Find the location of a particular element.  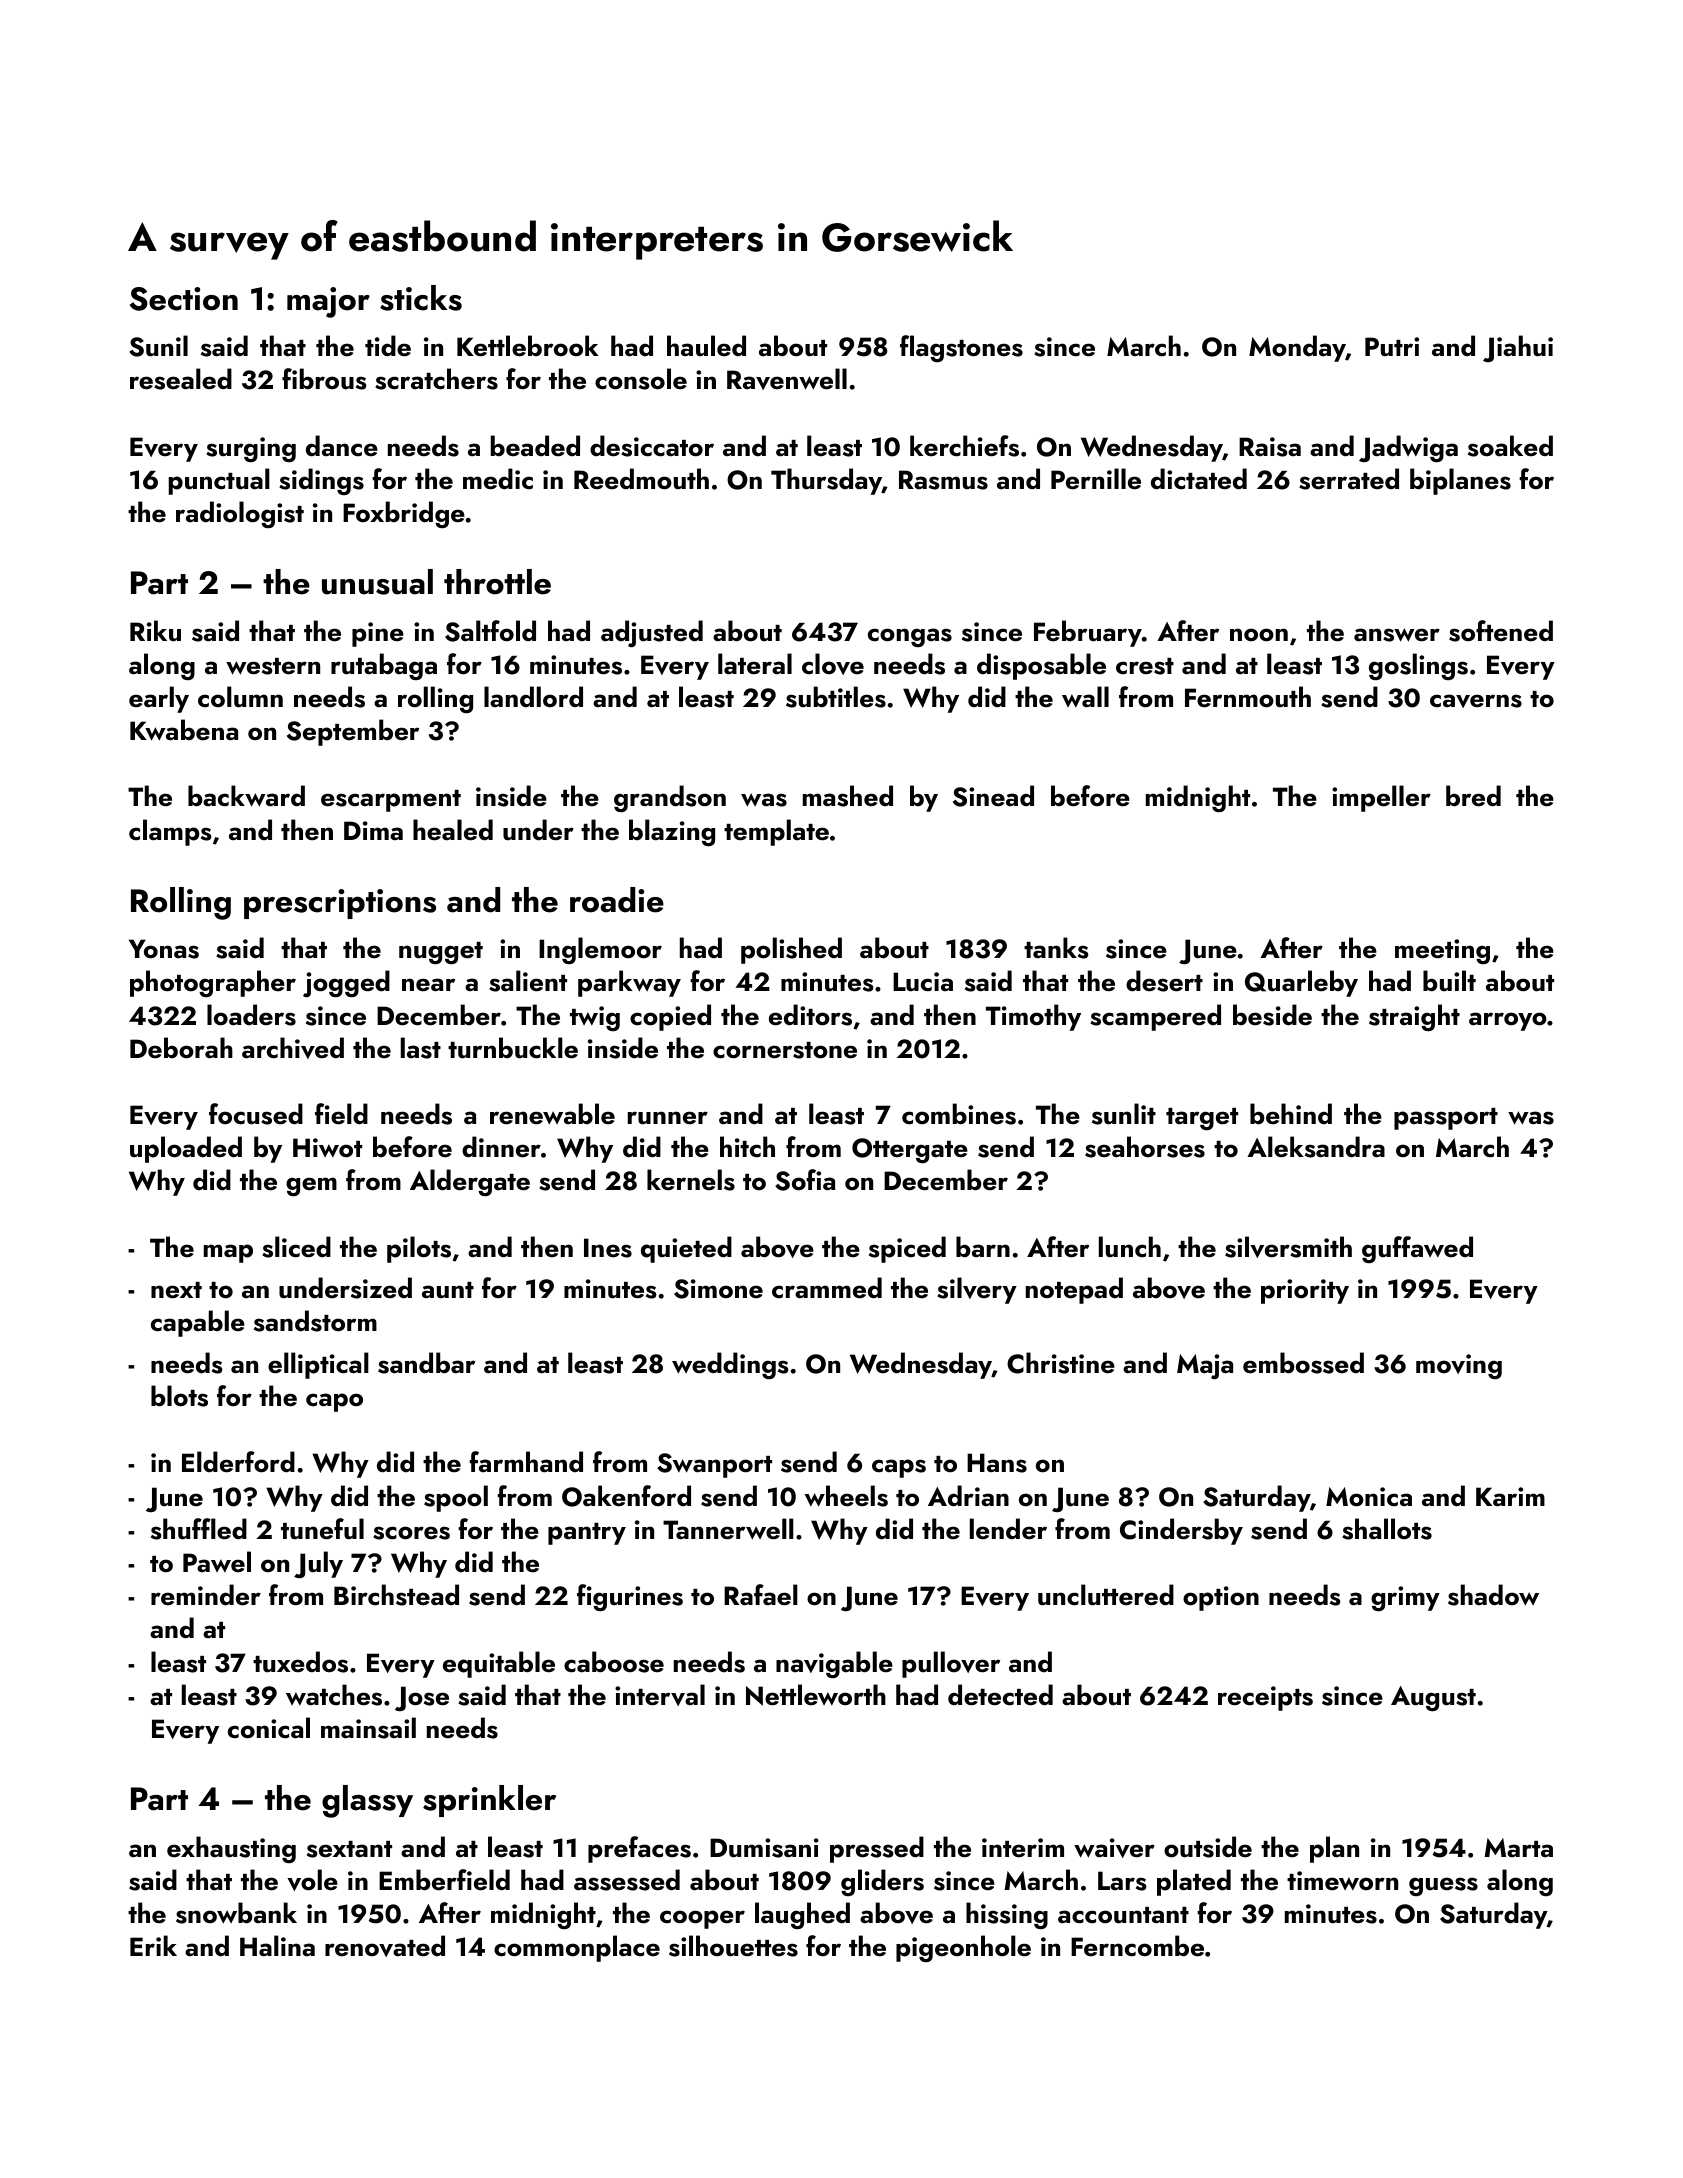

kerchiefs is located at coordinates (964, 446).
